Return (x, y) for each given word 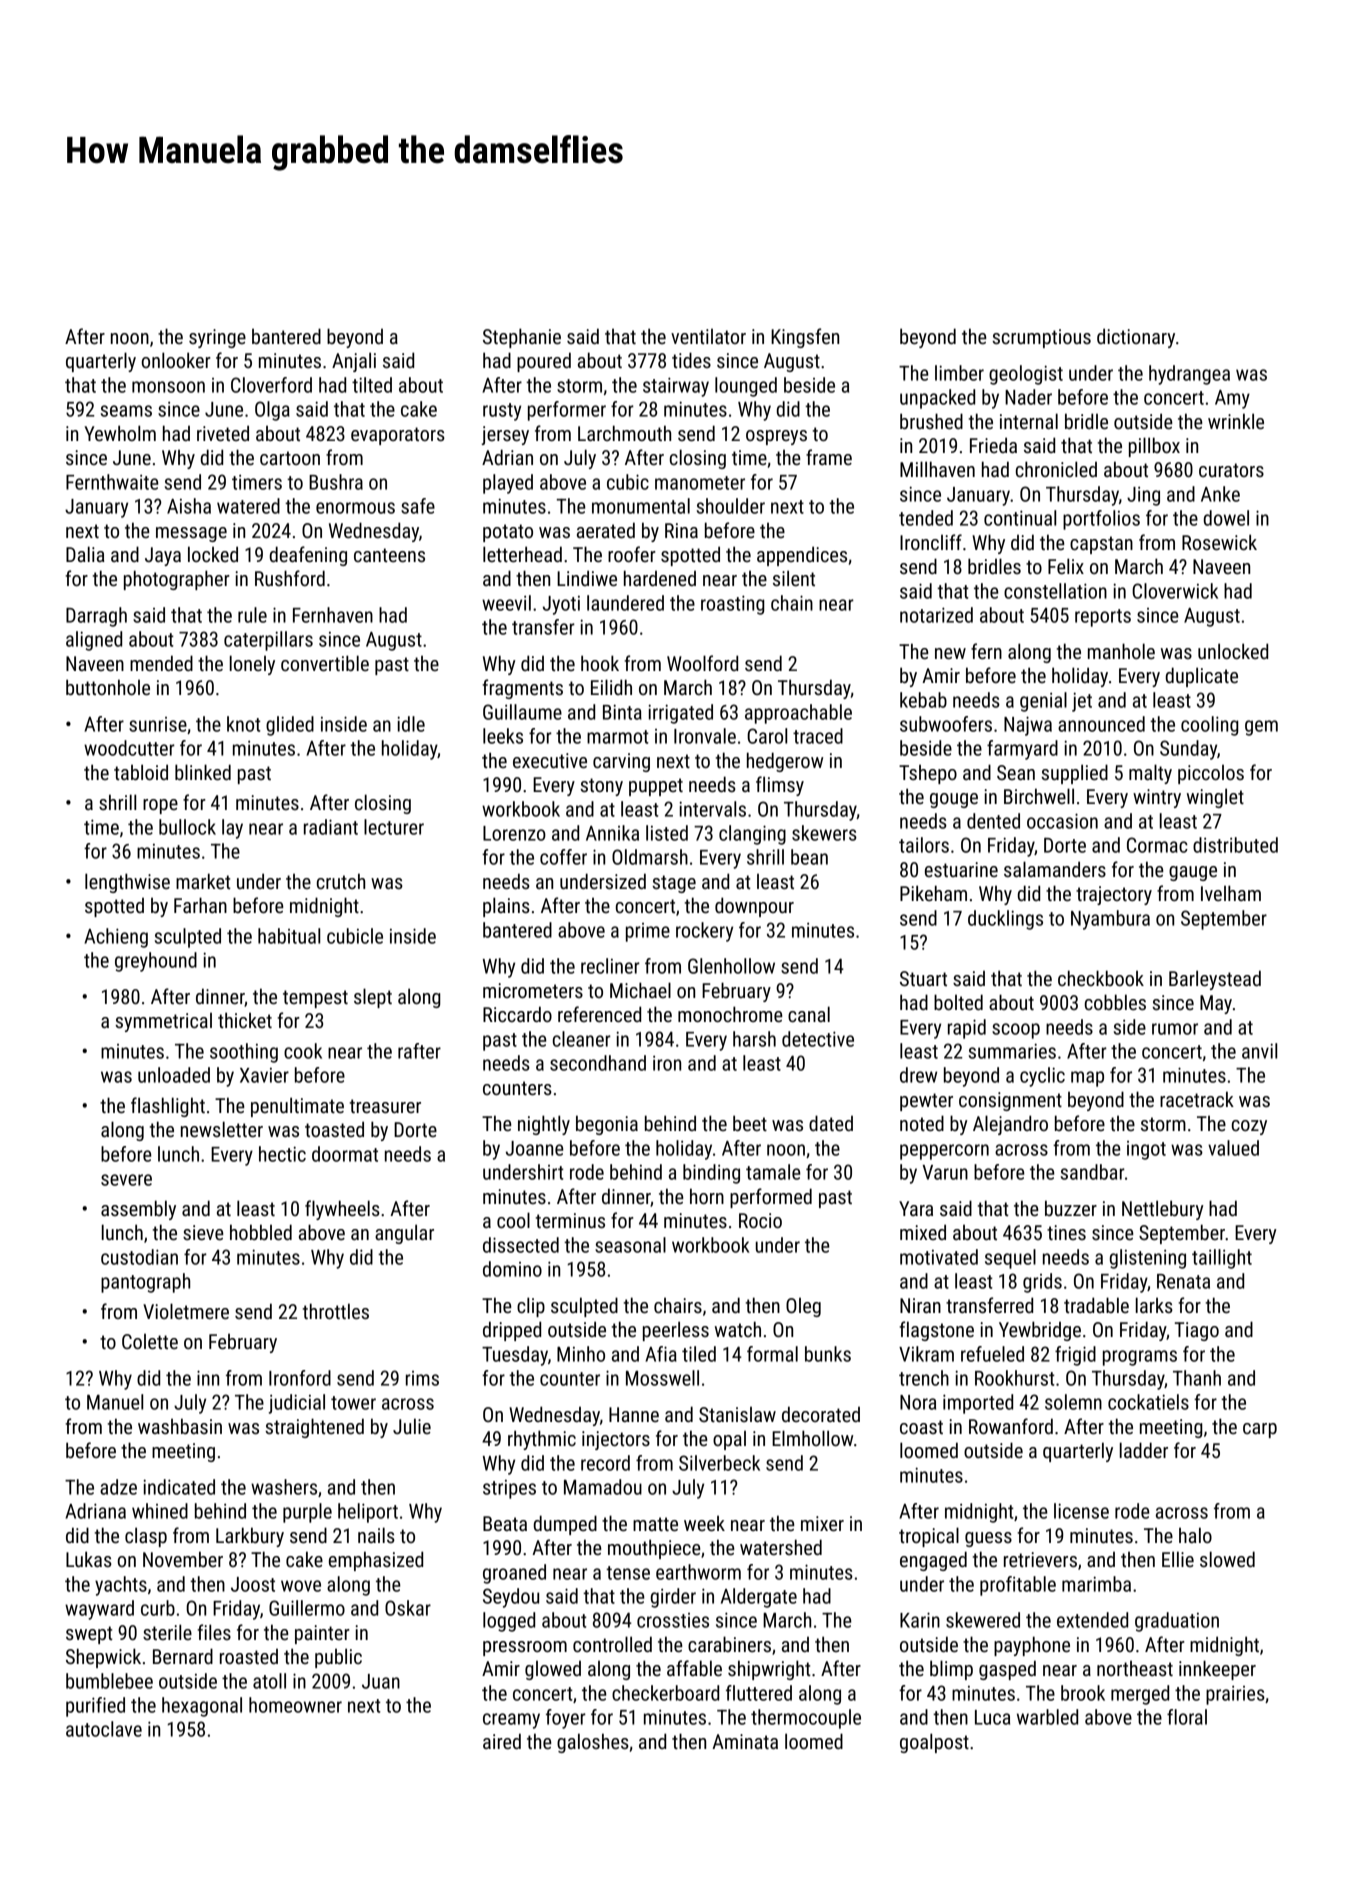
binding (711, 1174)
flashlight (168, 1107)
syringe (217, 338)
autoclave (104, 1729)
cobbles (1115, 1002)
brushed (931, 421)
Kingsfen (805, 338)
